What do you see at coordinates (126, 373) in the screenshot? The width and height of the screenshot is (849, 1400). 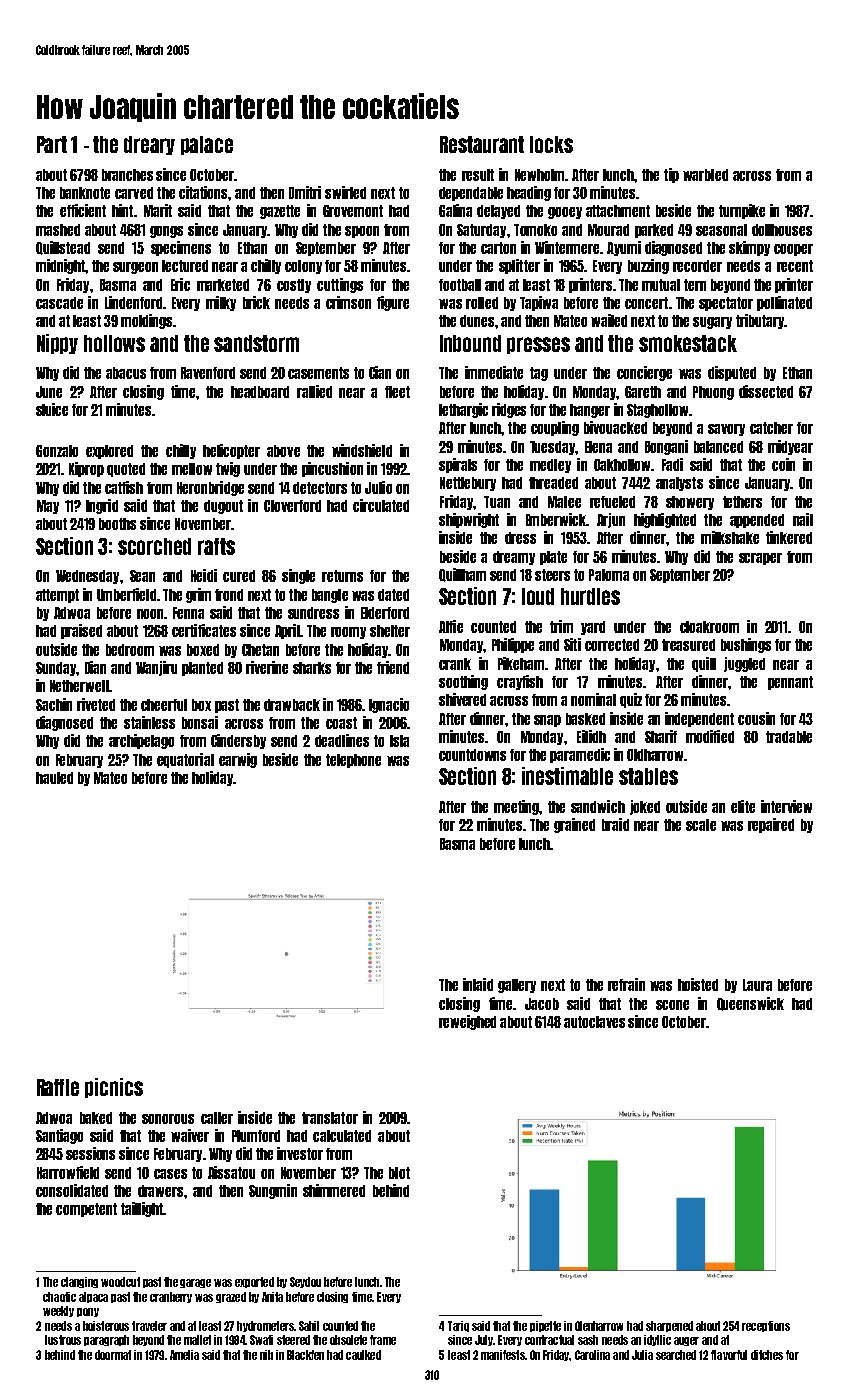 I see `abacus` at bounding box center [126, 373].
